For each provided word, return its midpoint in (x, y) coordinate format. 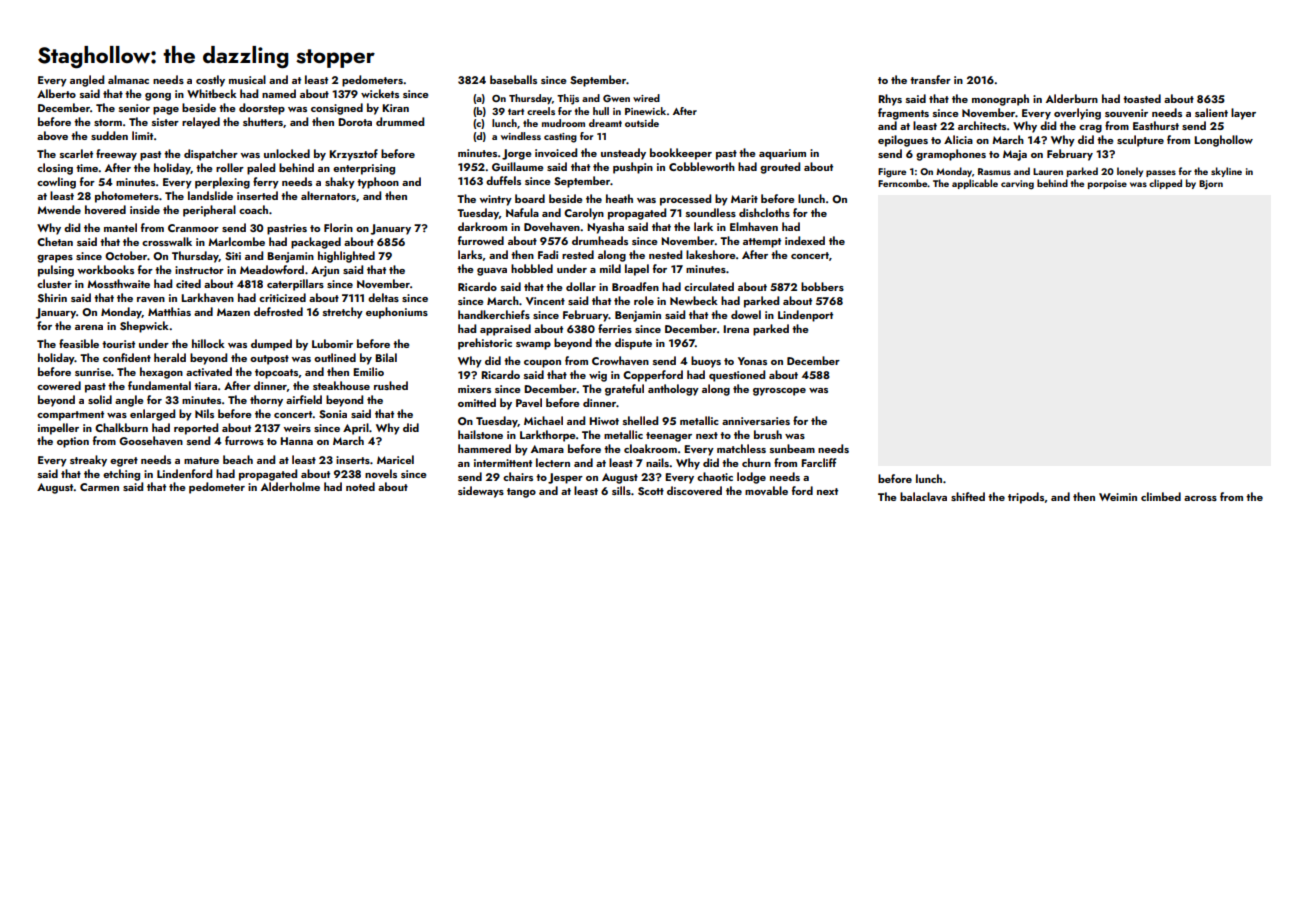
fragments (903, 114)
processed (685, 200)
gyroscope (779, 392)
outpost (269, 360)
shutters (263, 121)
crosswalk (167, 241)
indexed (805, 240)
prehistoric (485, 344)
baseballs (513, 79)
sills (621, 490)
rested (578, 254)
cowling (56, 183)
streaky (88, 461)
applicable (975, 184)
